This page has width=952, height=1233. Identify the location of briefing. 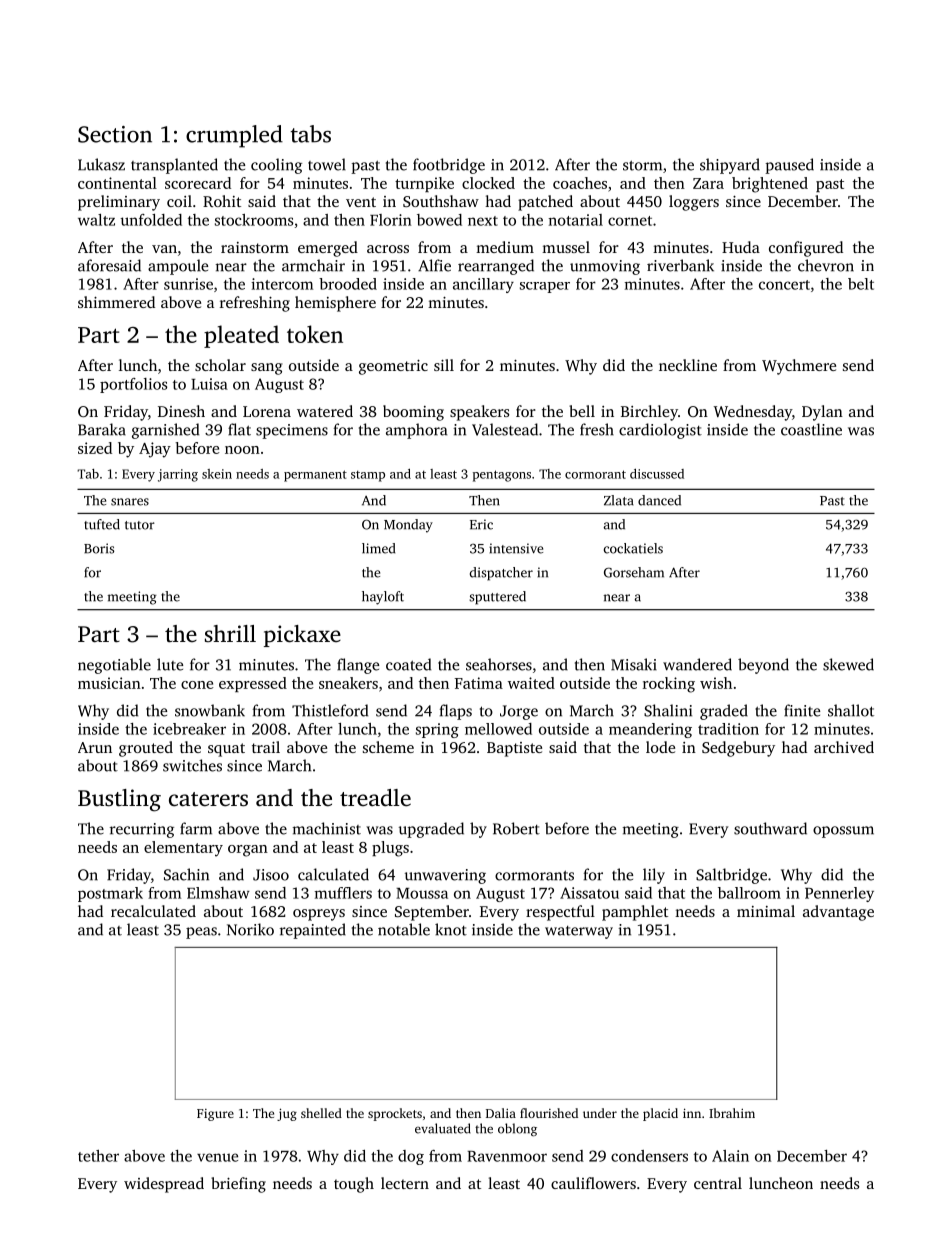
(238, 1185).
